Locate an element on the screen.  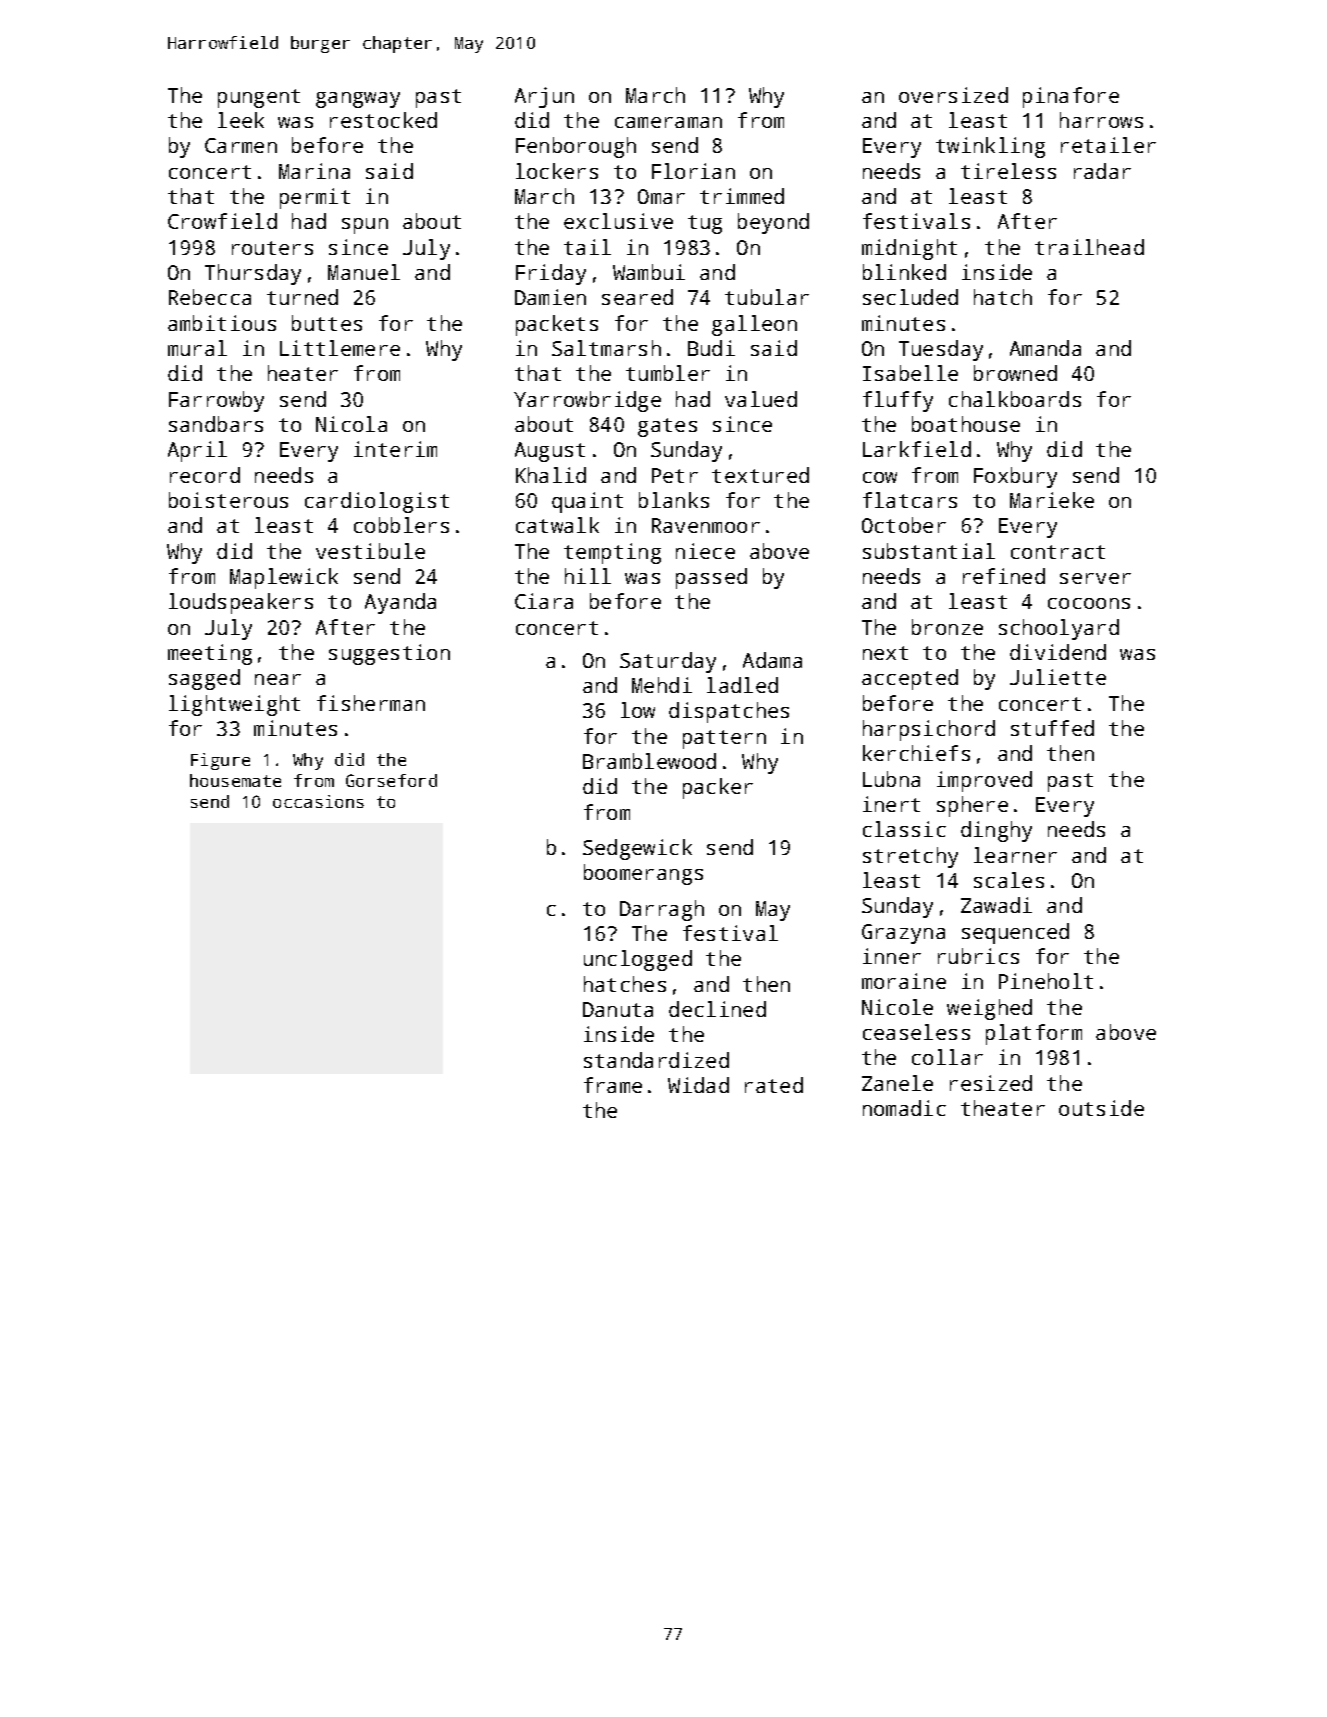
midnight is located at coordinates (909, 249).
